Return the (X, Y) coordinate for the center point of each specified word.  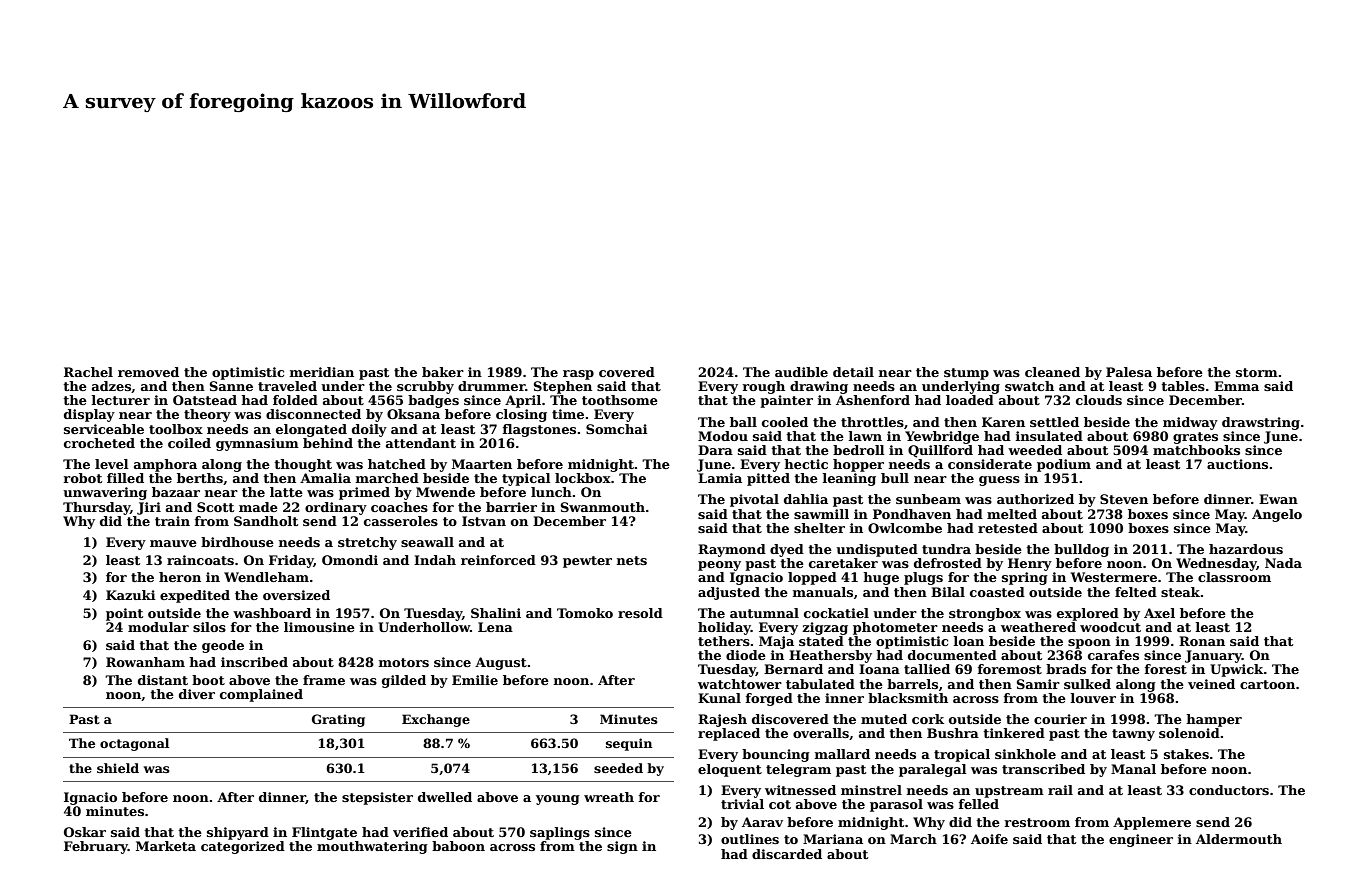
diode (746, 655)
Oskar (85, 832)
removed (148, 372)
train (172, 521)
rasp (578, 375)
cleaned (1052, 372)
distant (163, 680)
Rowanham (145, 662)
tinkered (1014, 733)
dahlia (806, 499)
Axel (1159, 613)
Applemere (1152, 823)
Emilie (475, 680)
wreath (609, 797)
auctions (1237, 464)
